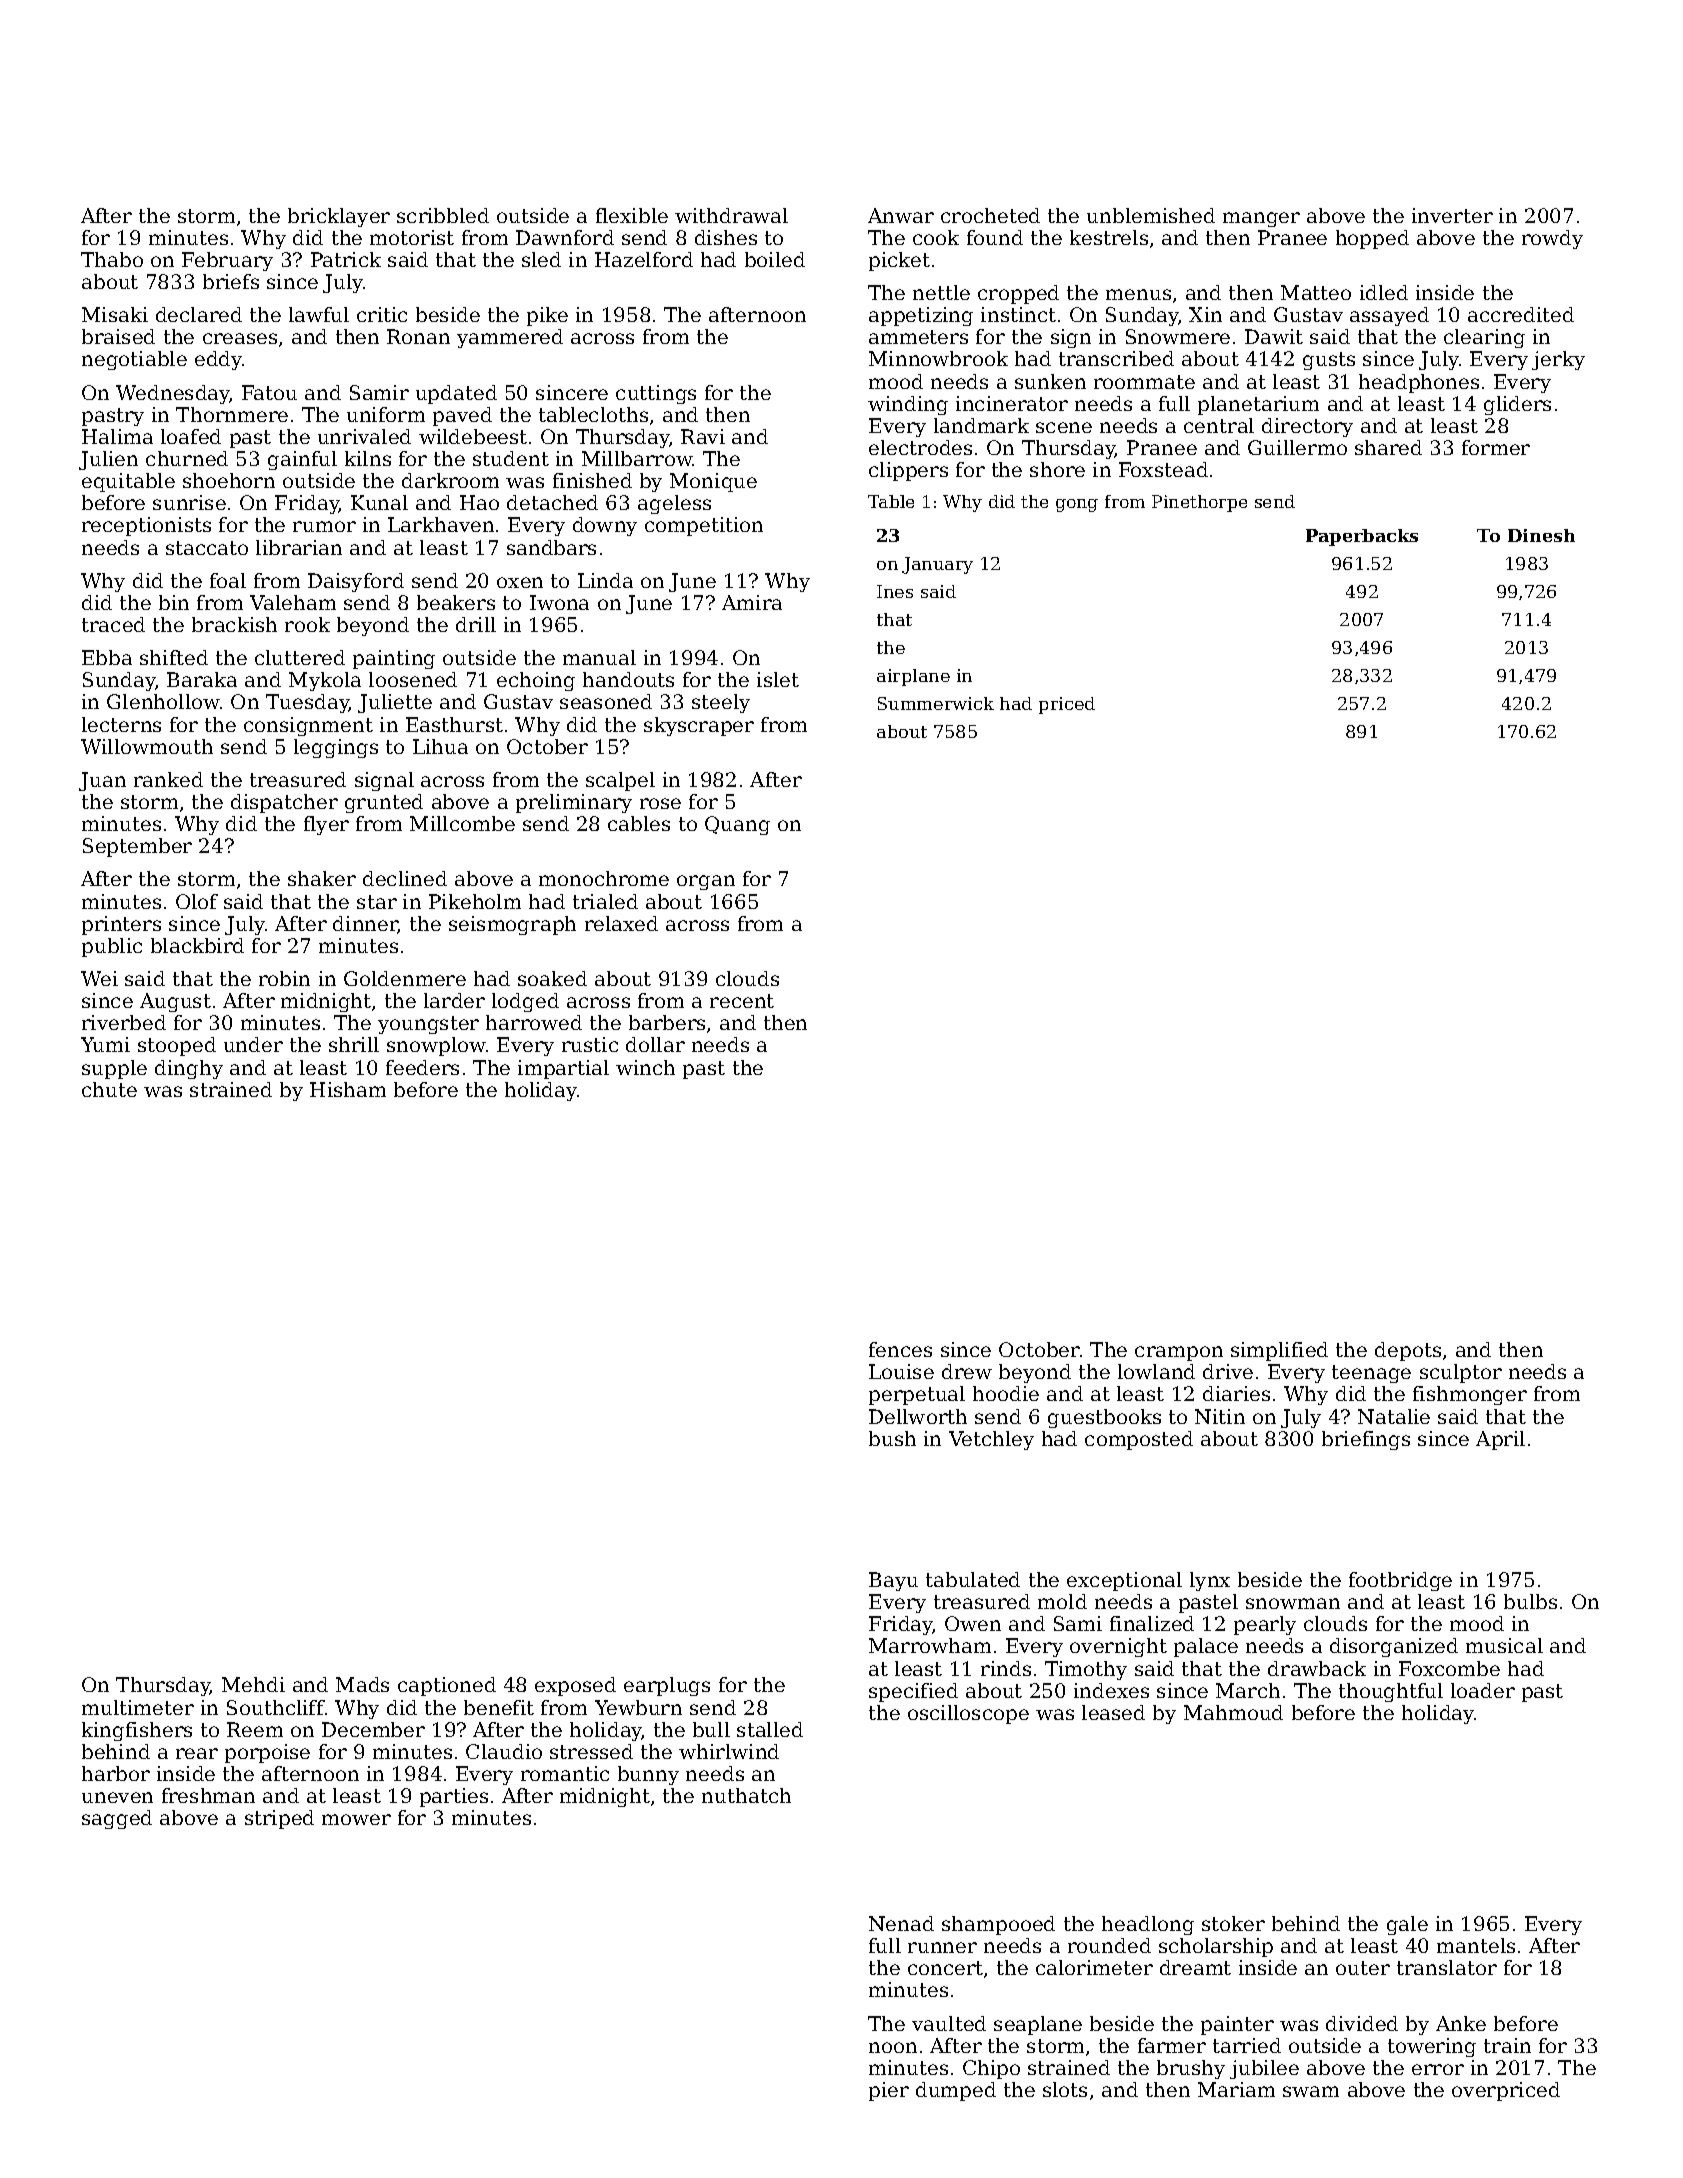  I want to click on chute, so click(109, 1089).
